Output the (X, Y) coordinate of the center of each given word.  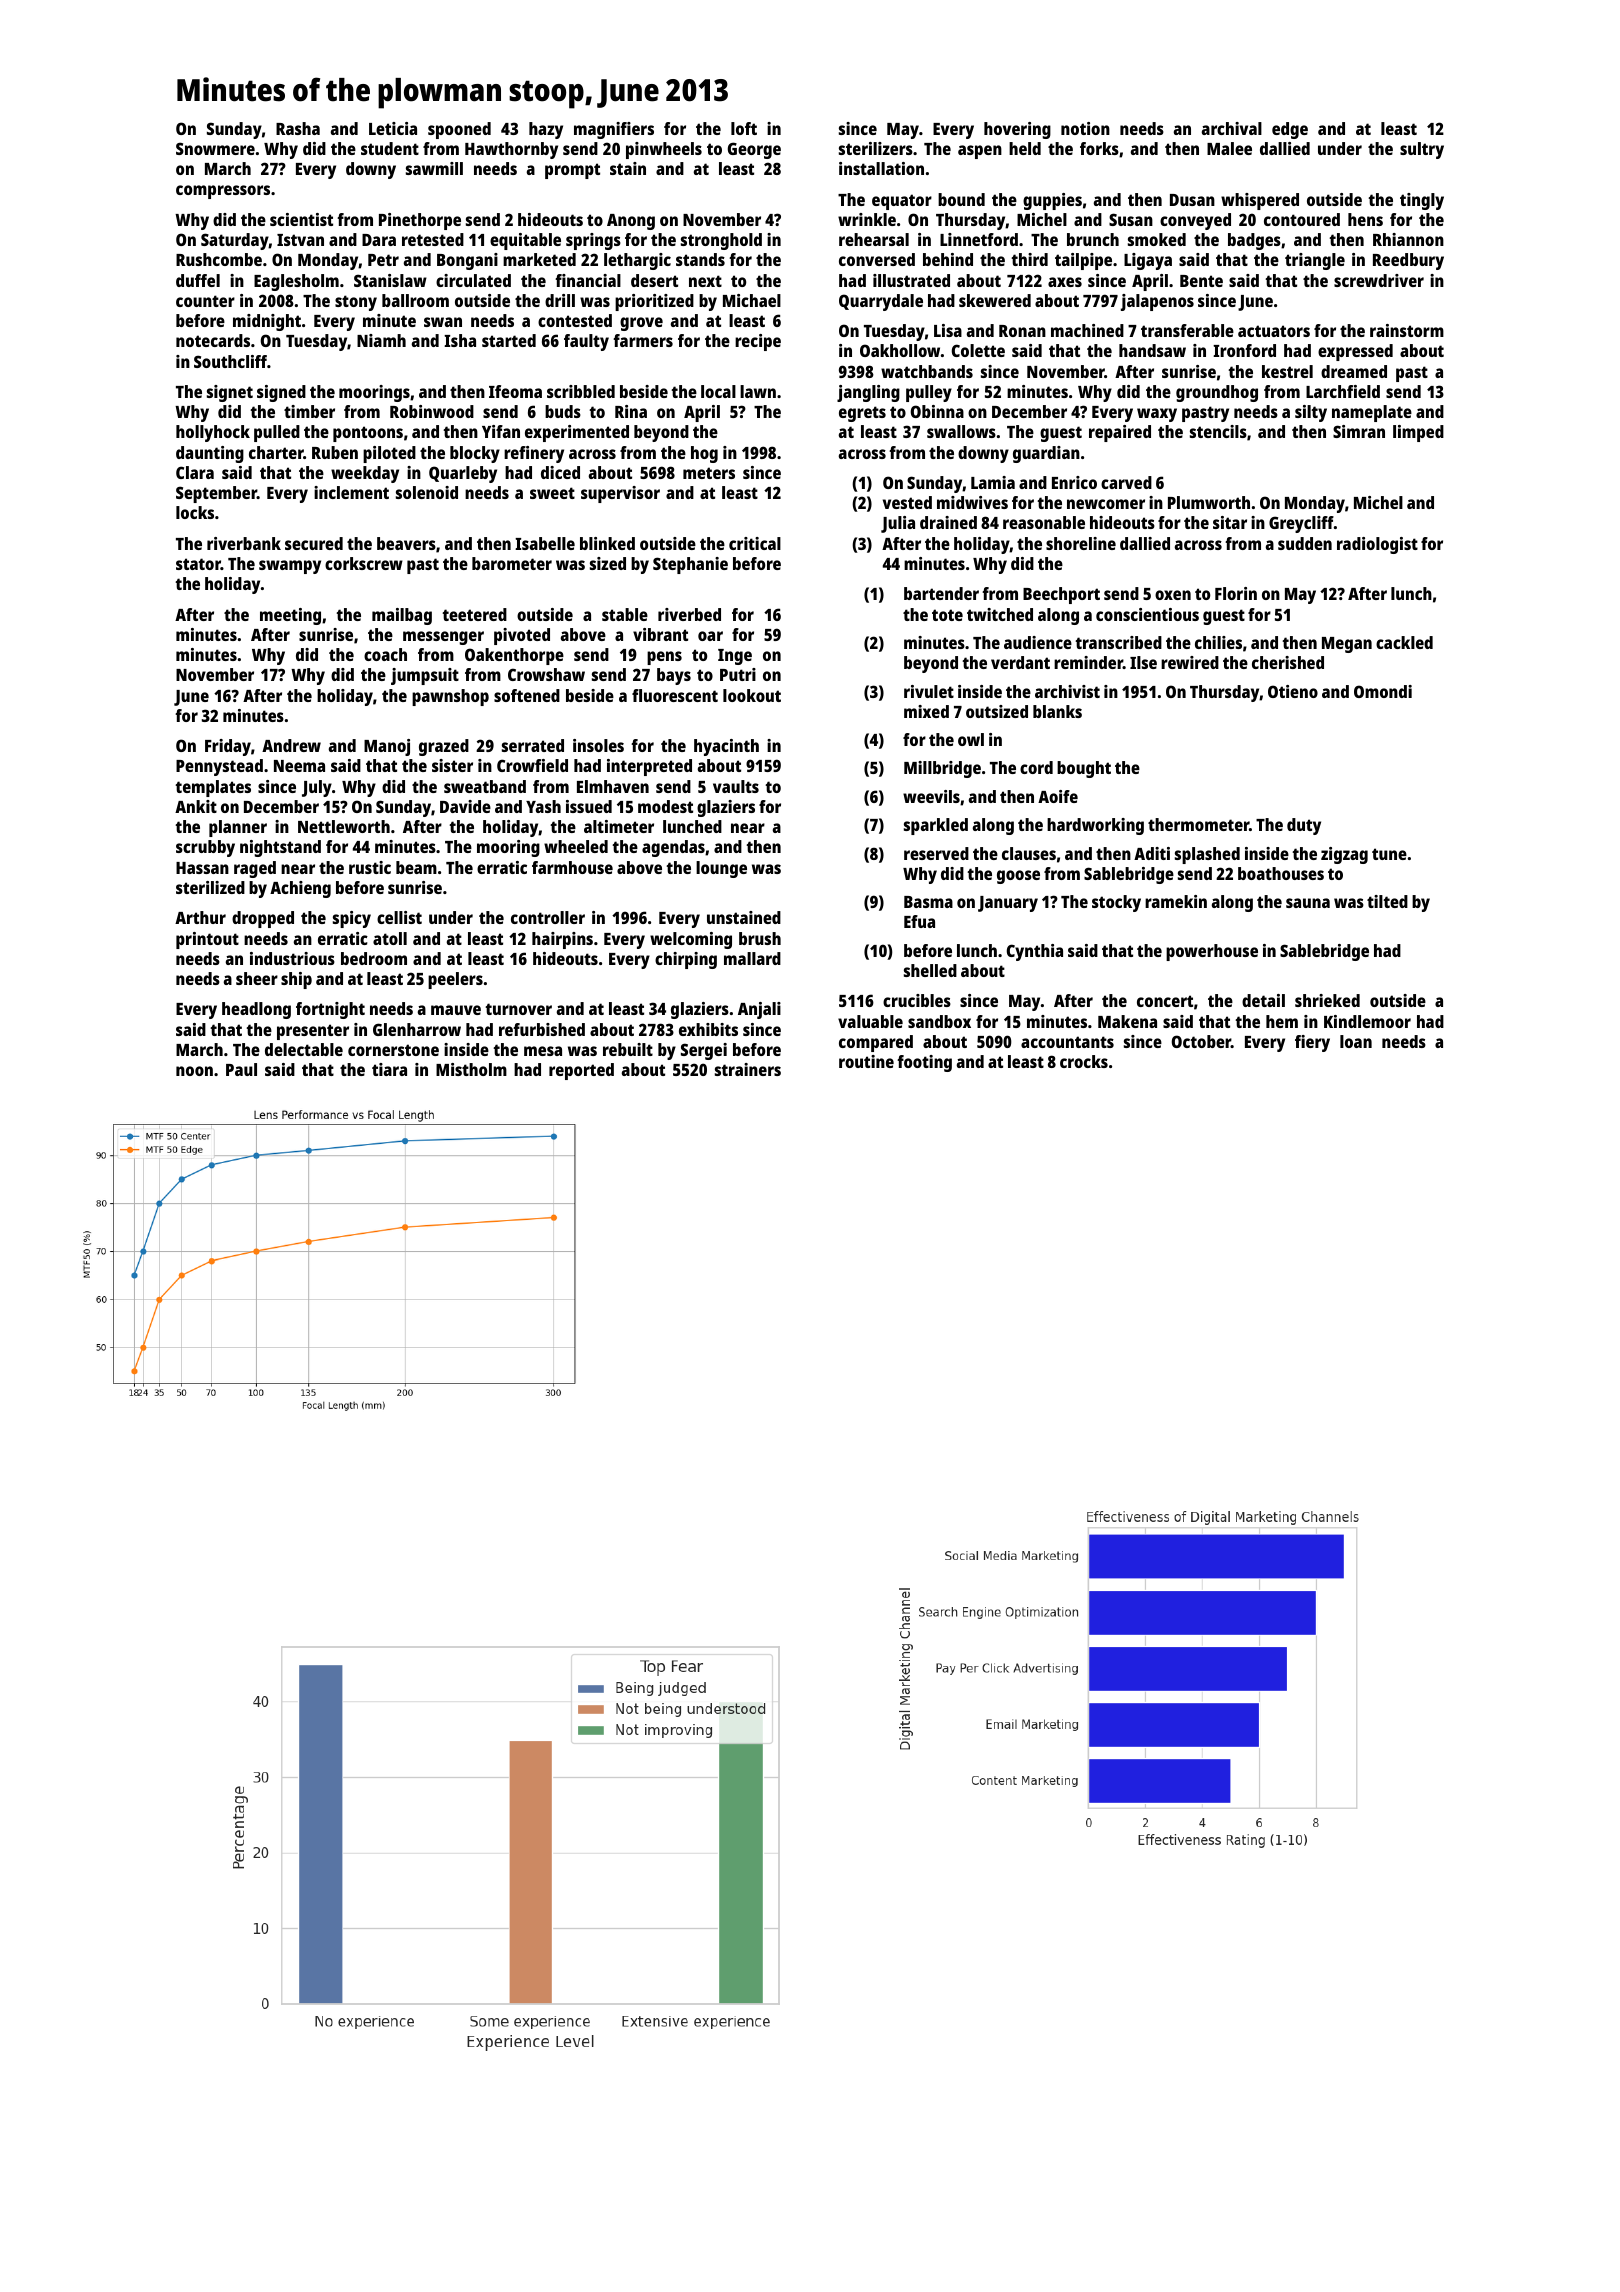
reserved (936, 853)
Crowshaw (546, 674)
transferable (1187, 330)
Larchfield (1343, 391)
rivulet (929, 691)
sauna (1308, 903)
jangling (868, 393)
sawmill (434, 168)
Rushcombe (219, 259)
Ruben (335, 452)
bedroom (374, 958)
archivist (1067, 691)
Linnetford (979, 239)
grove (641, 324)
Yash (543, 806)
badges (1254, 241)
